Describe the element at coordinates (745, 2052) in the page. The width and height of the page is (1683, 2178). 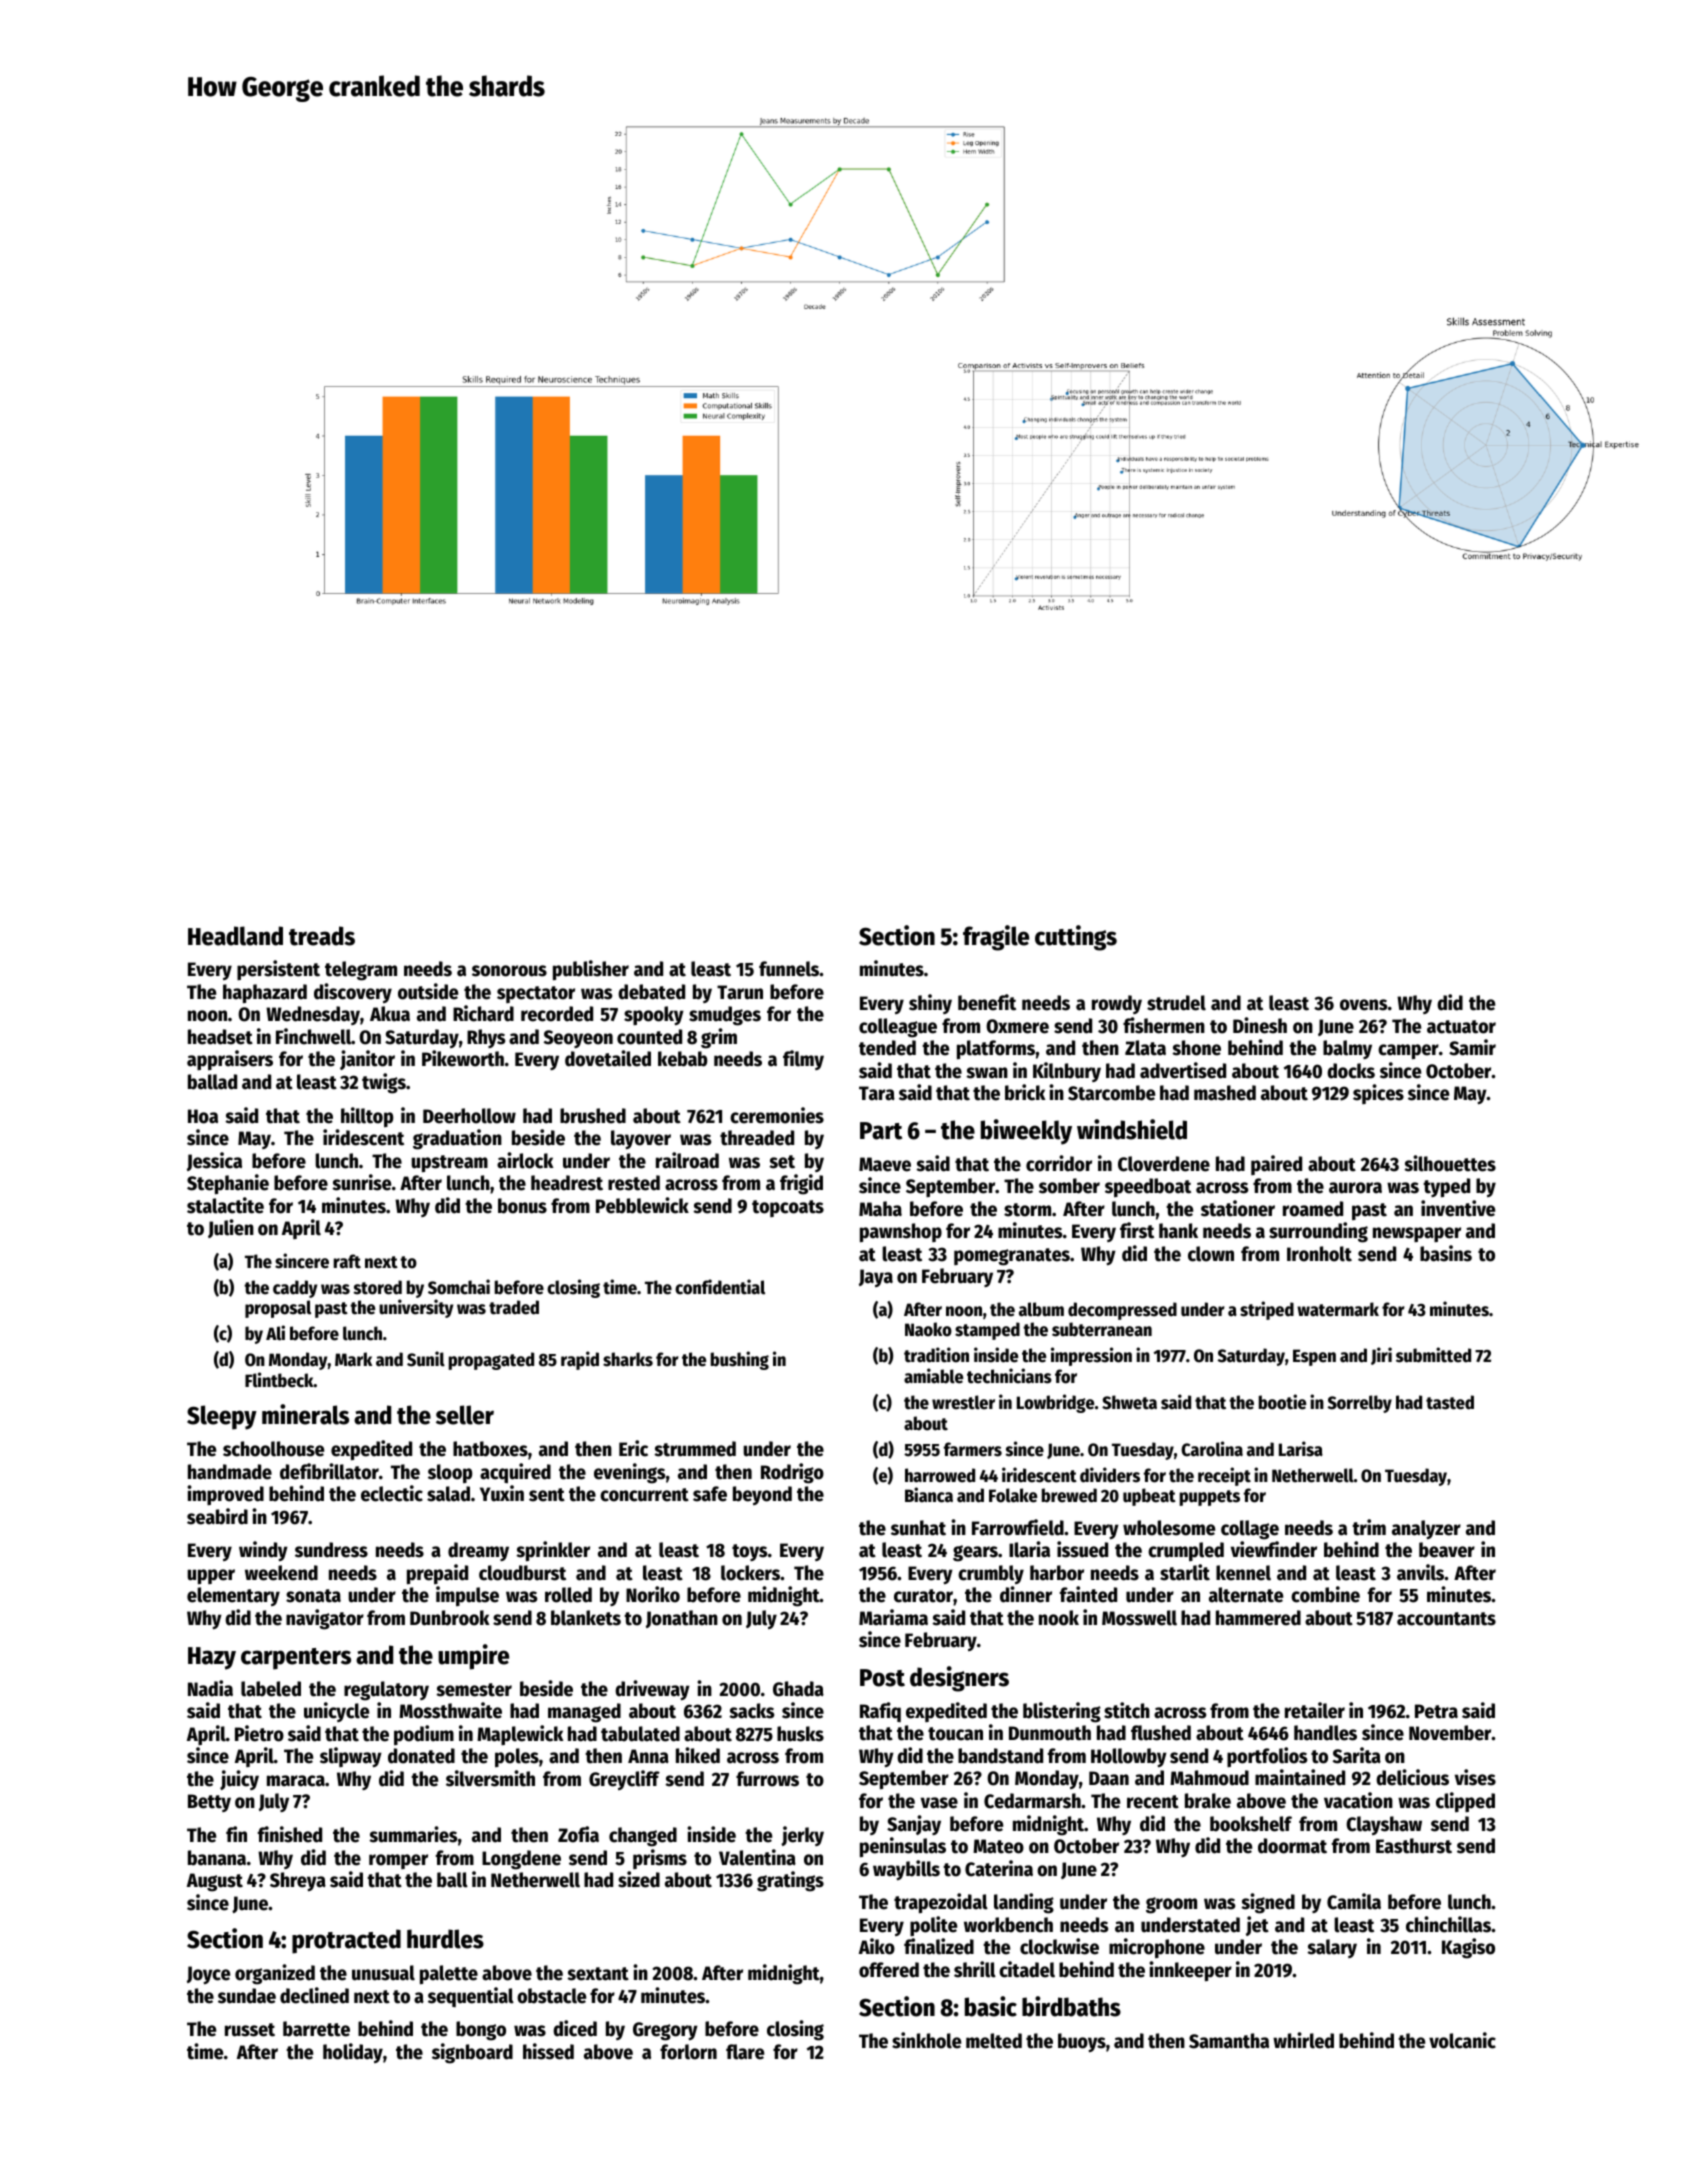
I see `flare` at that location.
